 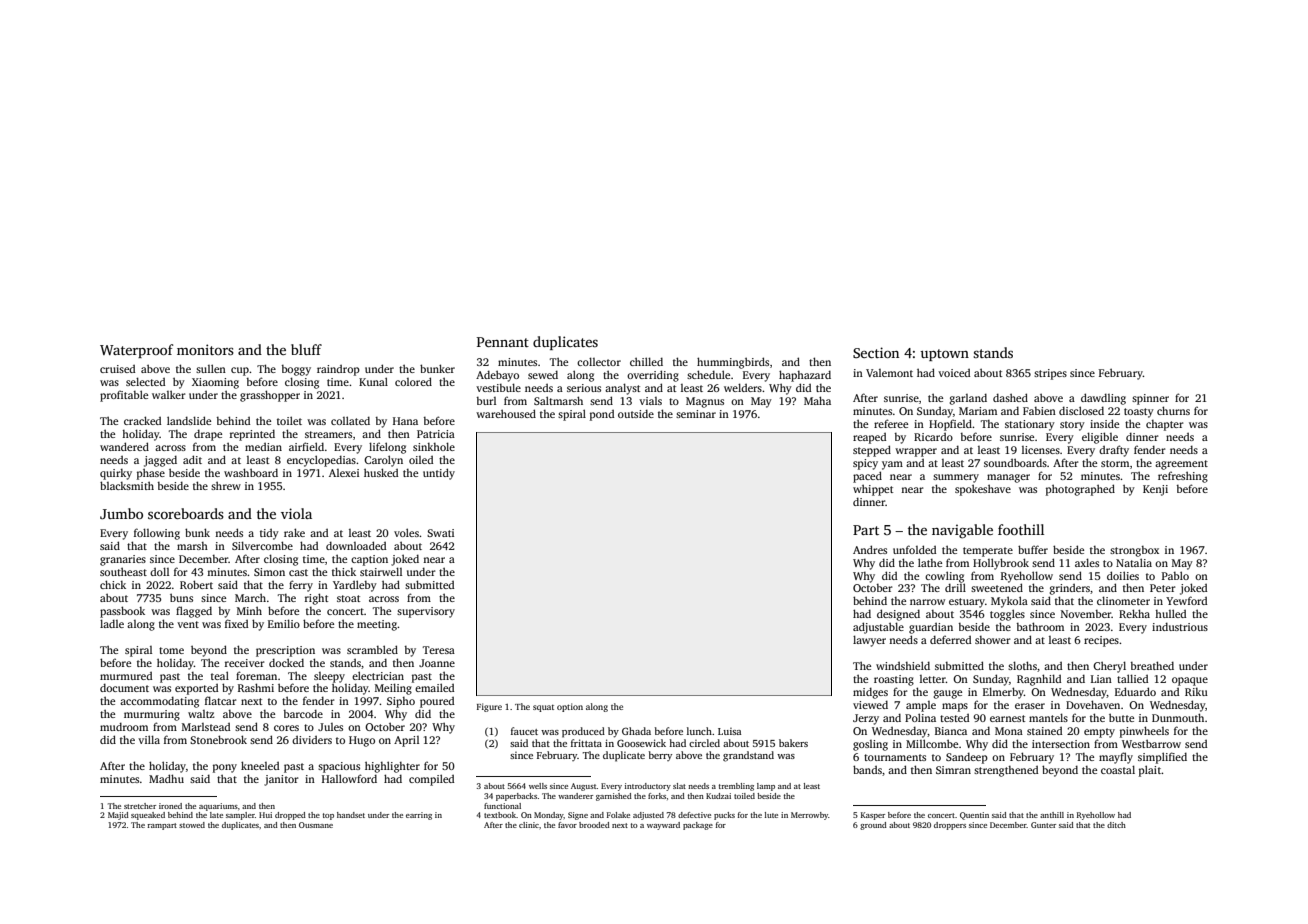 What do you see at coordinates (166, 778) in the document?
I see `Madhu` at bounding box center [166, 778].
